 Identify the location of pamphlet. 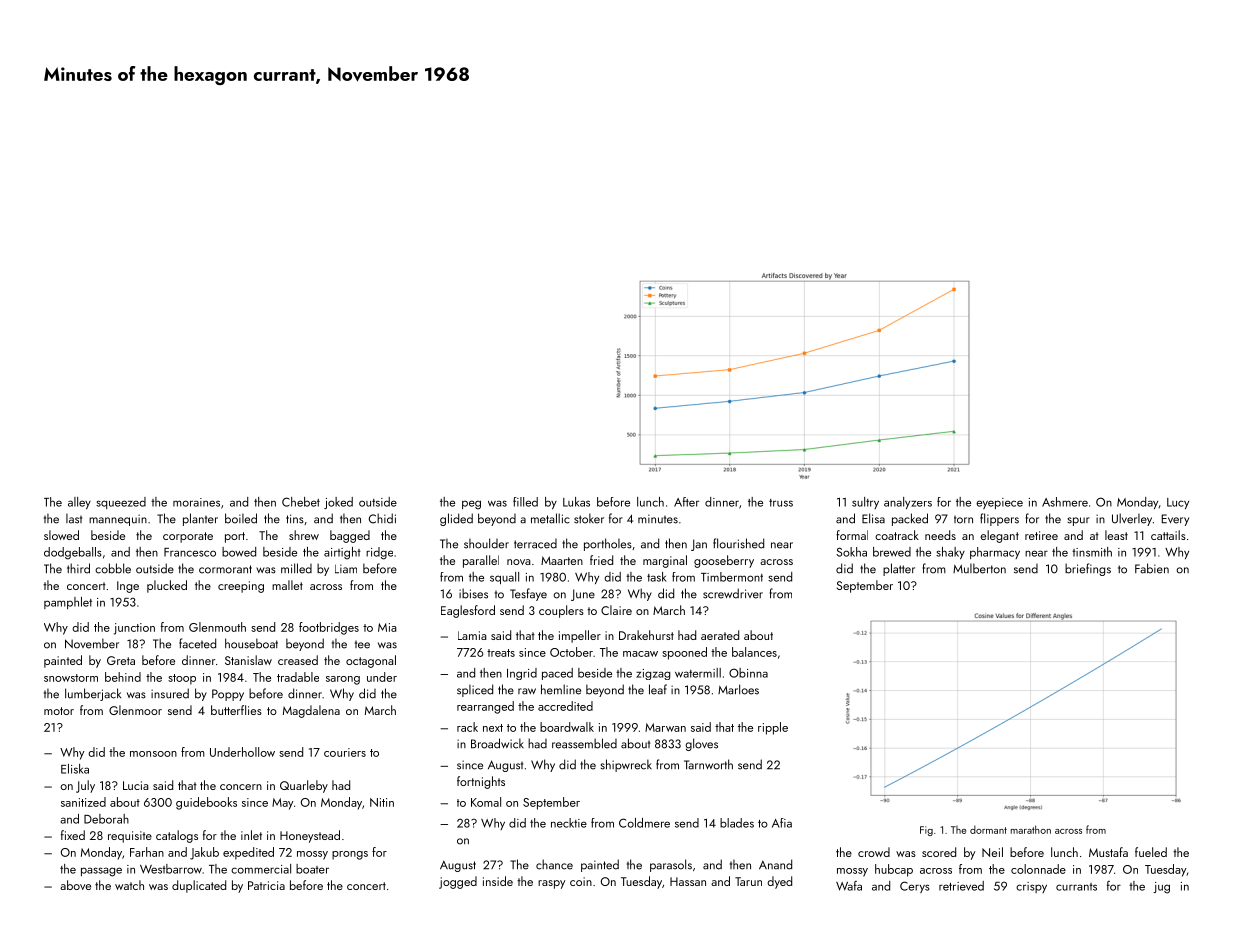
(68, 603).
